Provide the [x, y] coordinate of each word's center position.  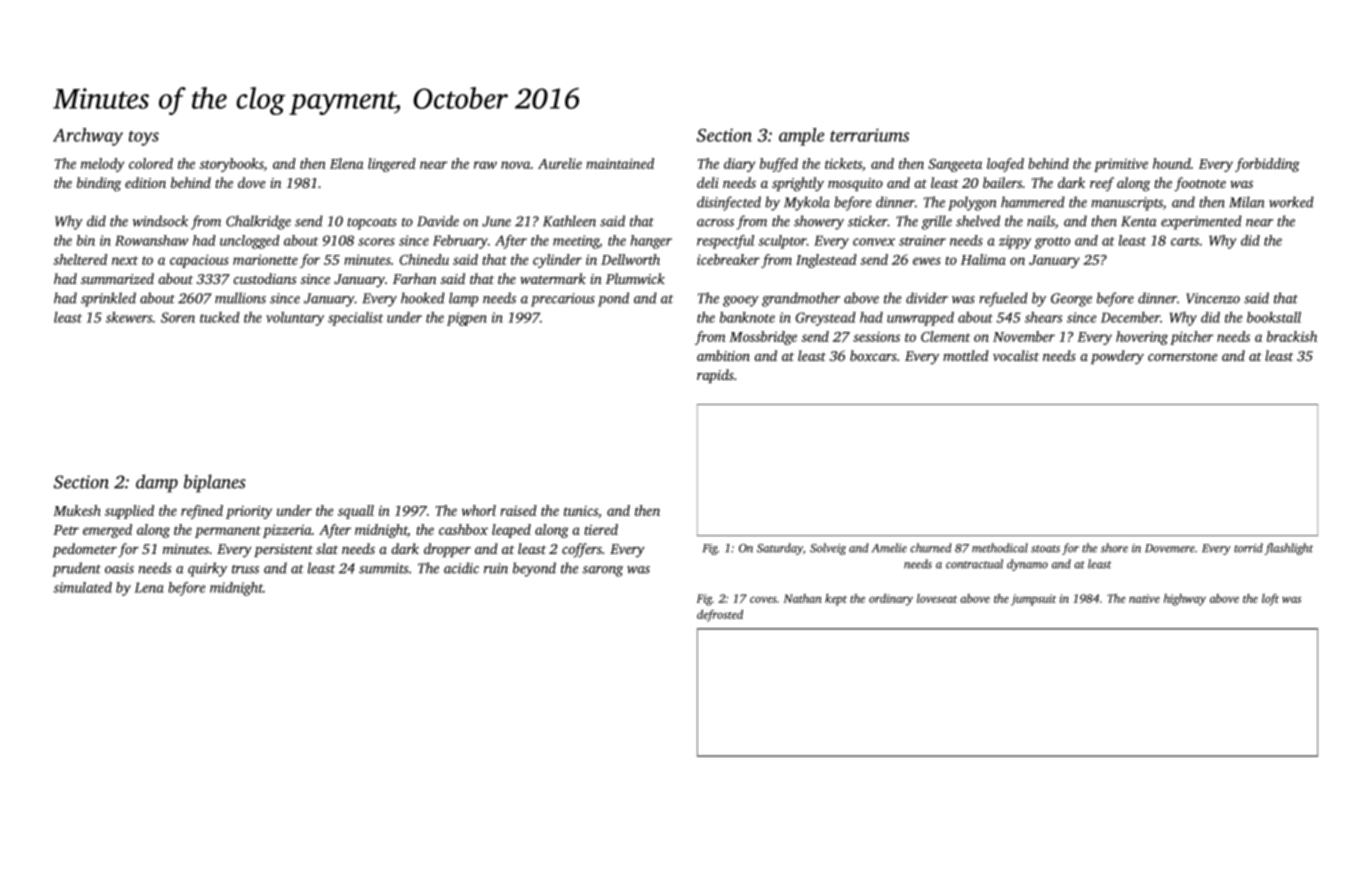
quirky [207, 569]
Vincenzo [1213, 298]
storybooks [231, 165]
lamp [463, 299]
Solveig [828, 549]
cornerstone [1183, 356]
